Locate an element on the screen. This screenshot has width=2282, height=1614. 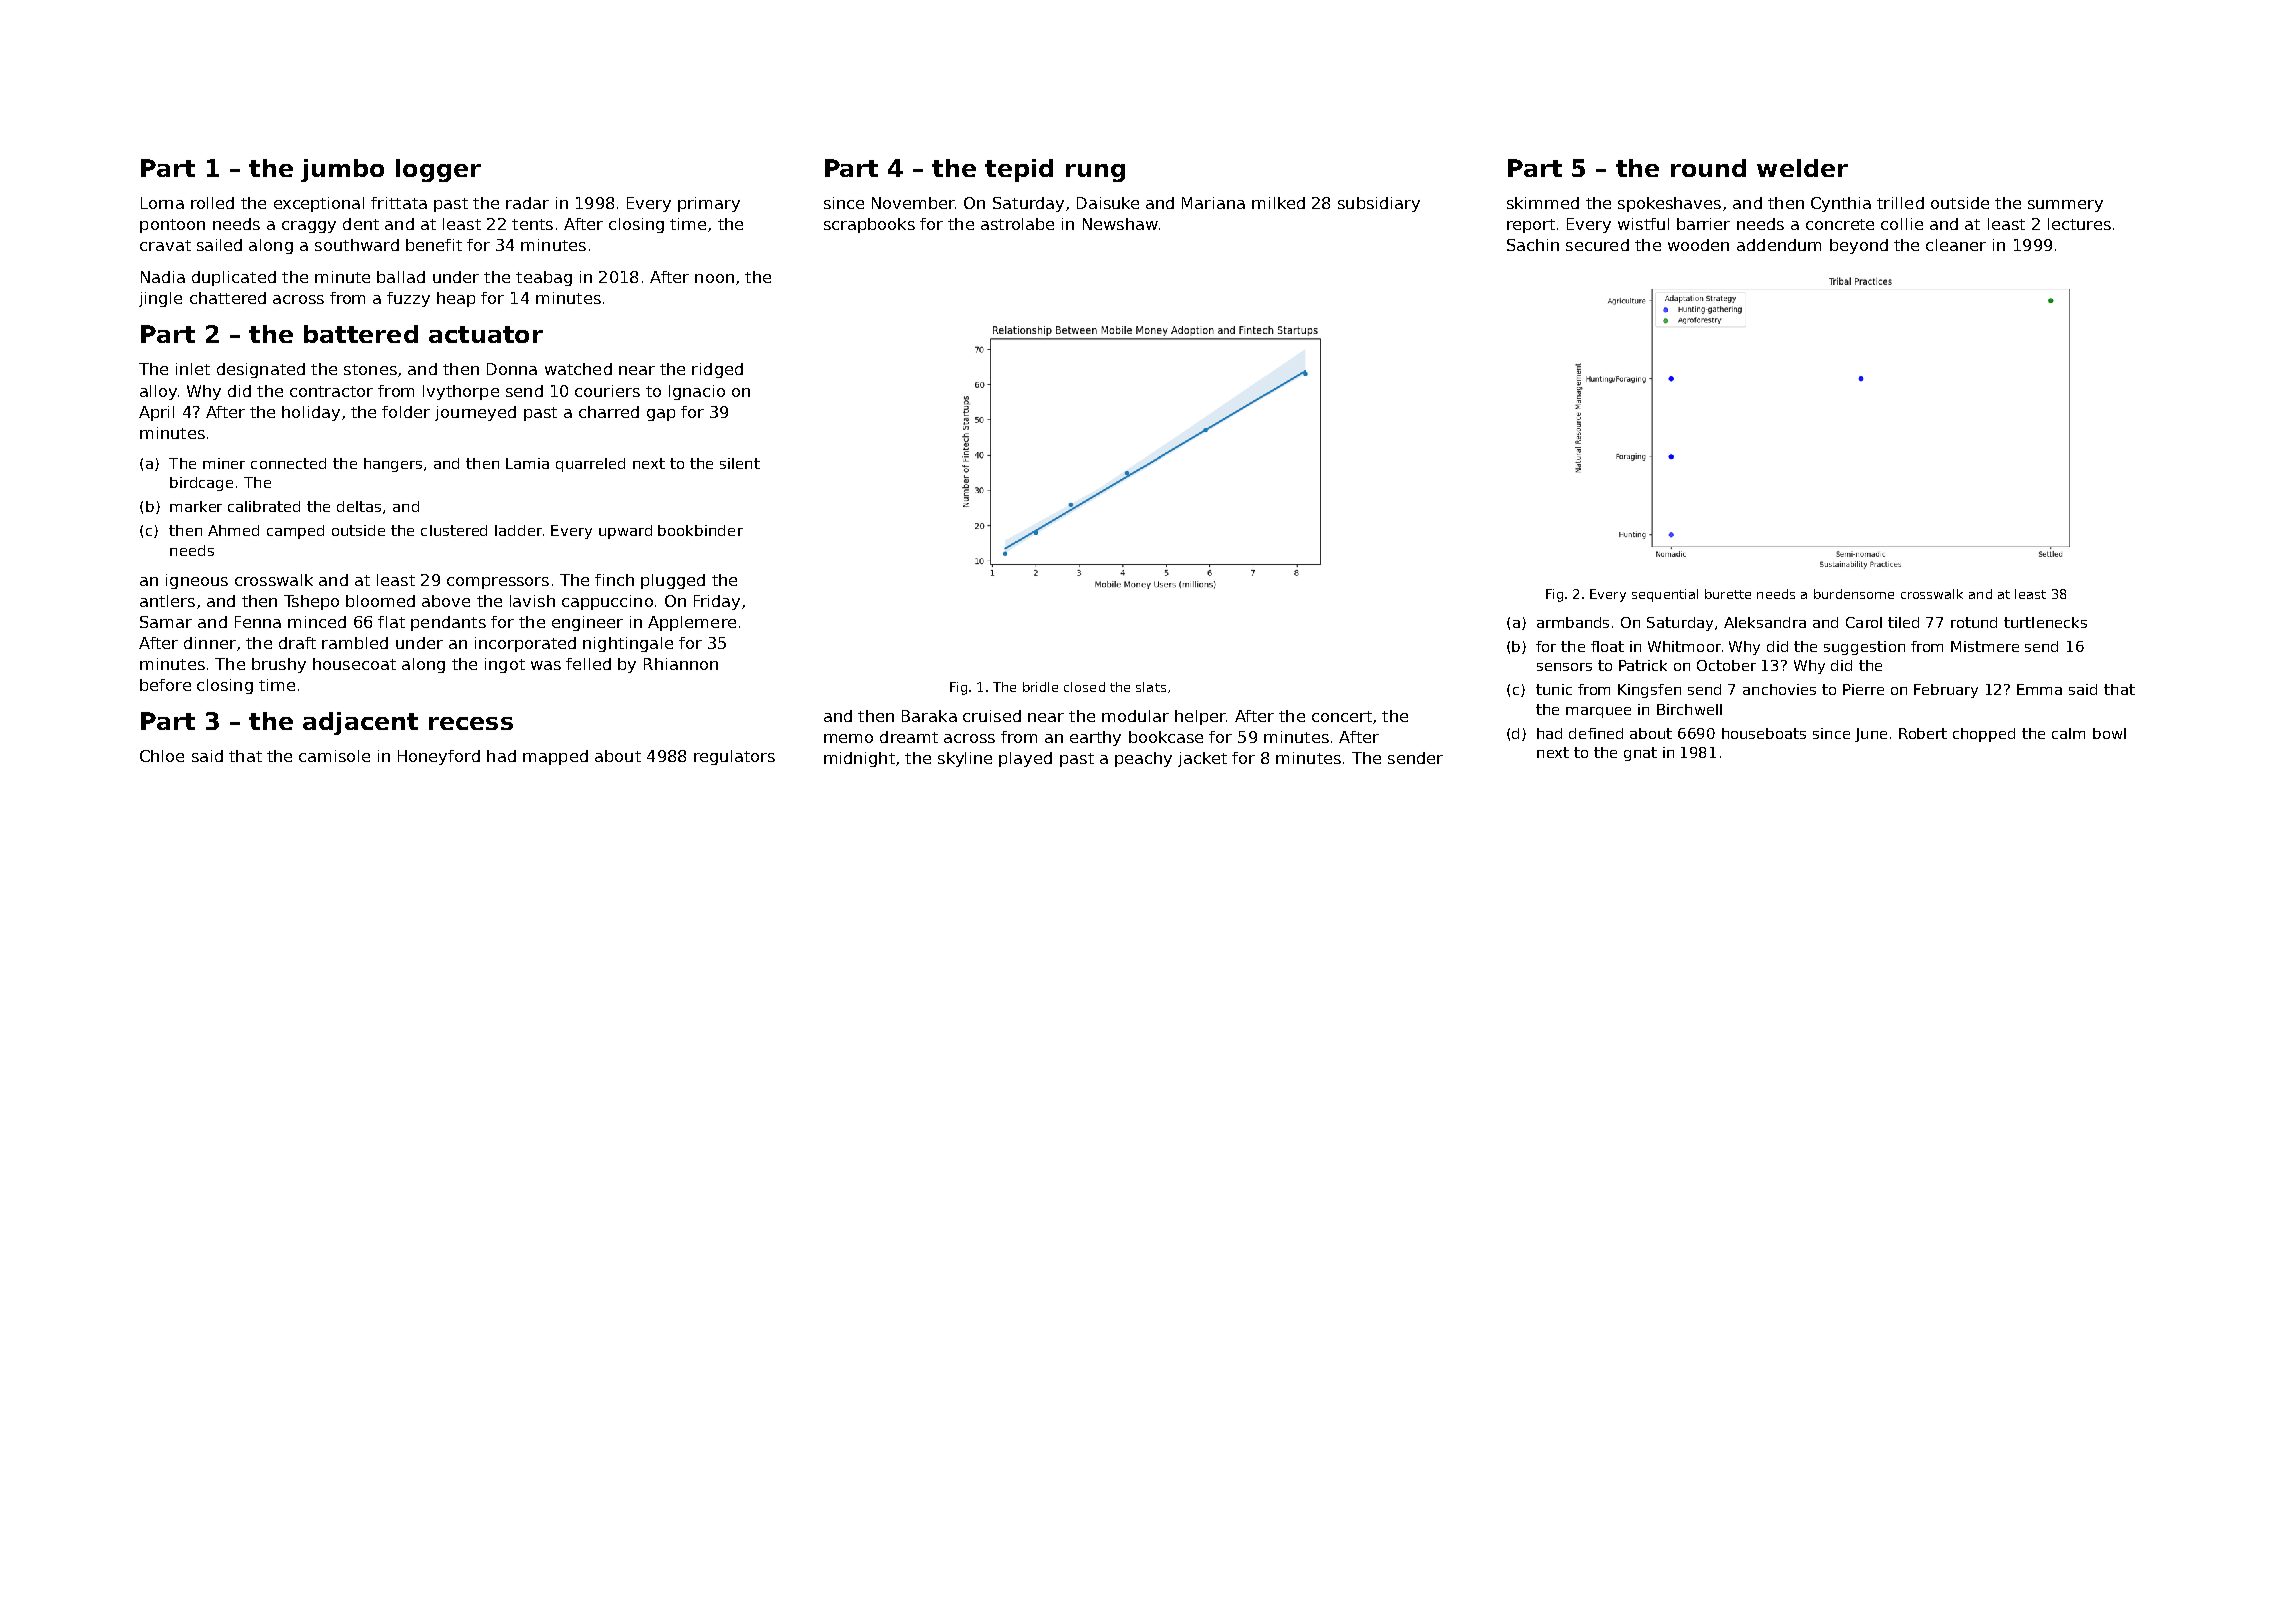
tents is located at coordinates (532, 224).
